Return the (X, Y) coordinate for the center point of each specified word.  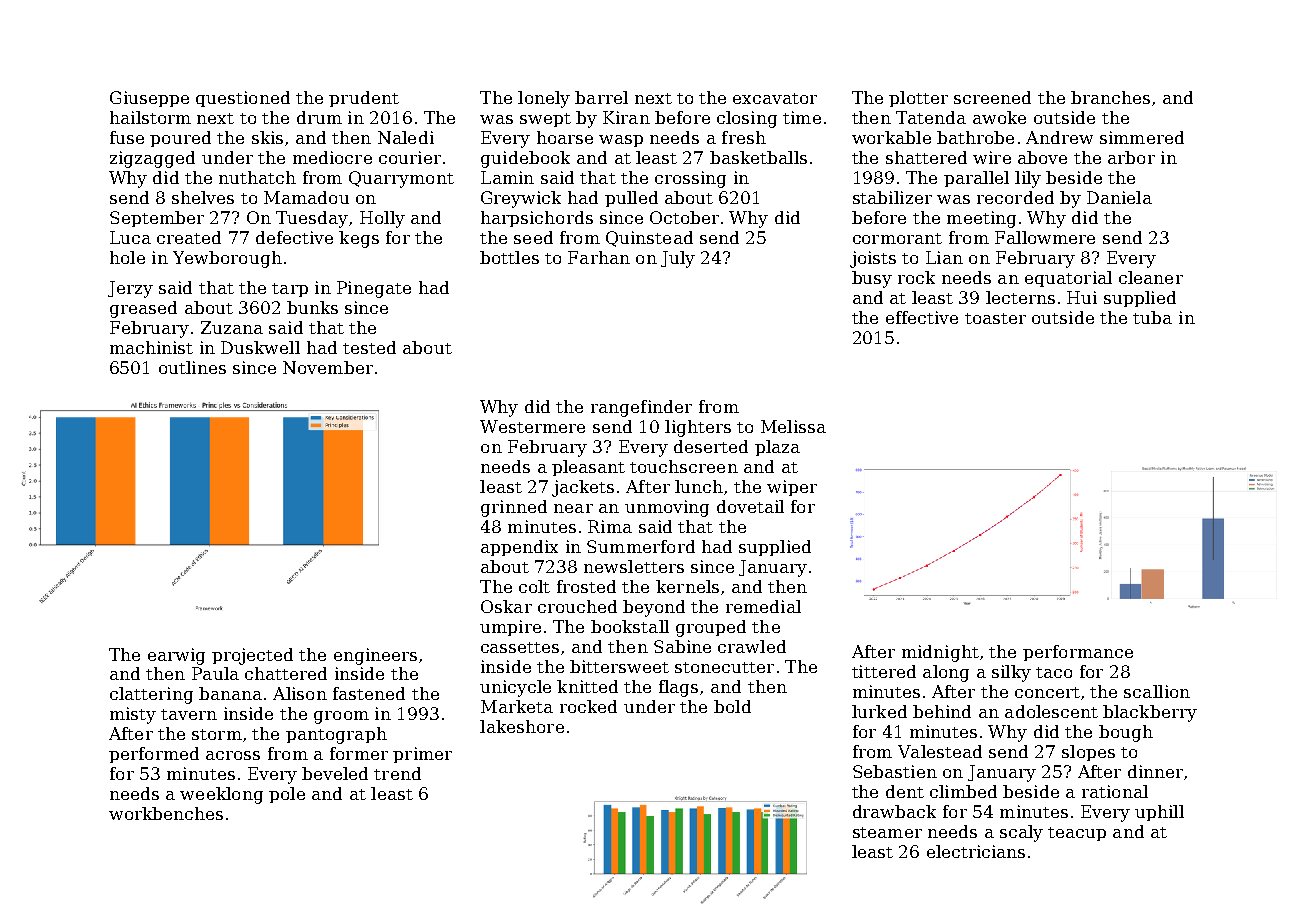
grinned (514, 508)
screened (992, 97)
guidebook (525, 159)
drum (319, 117)
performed (154, 755)
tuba (1152, 317)
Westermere (532, 426)
